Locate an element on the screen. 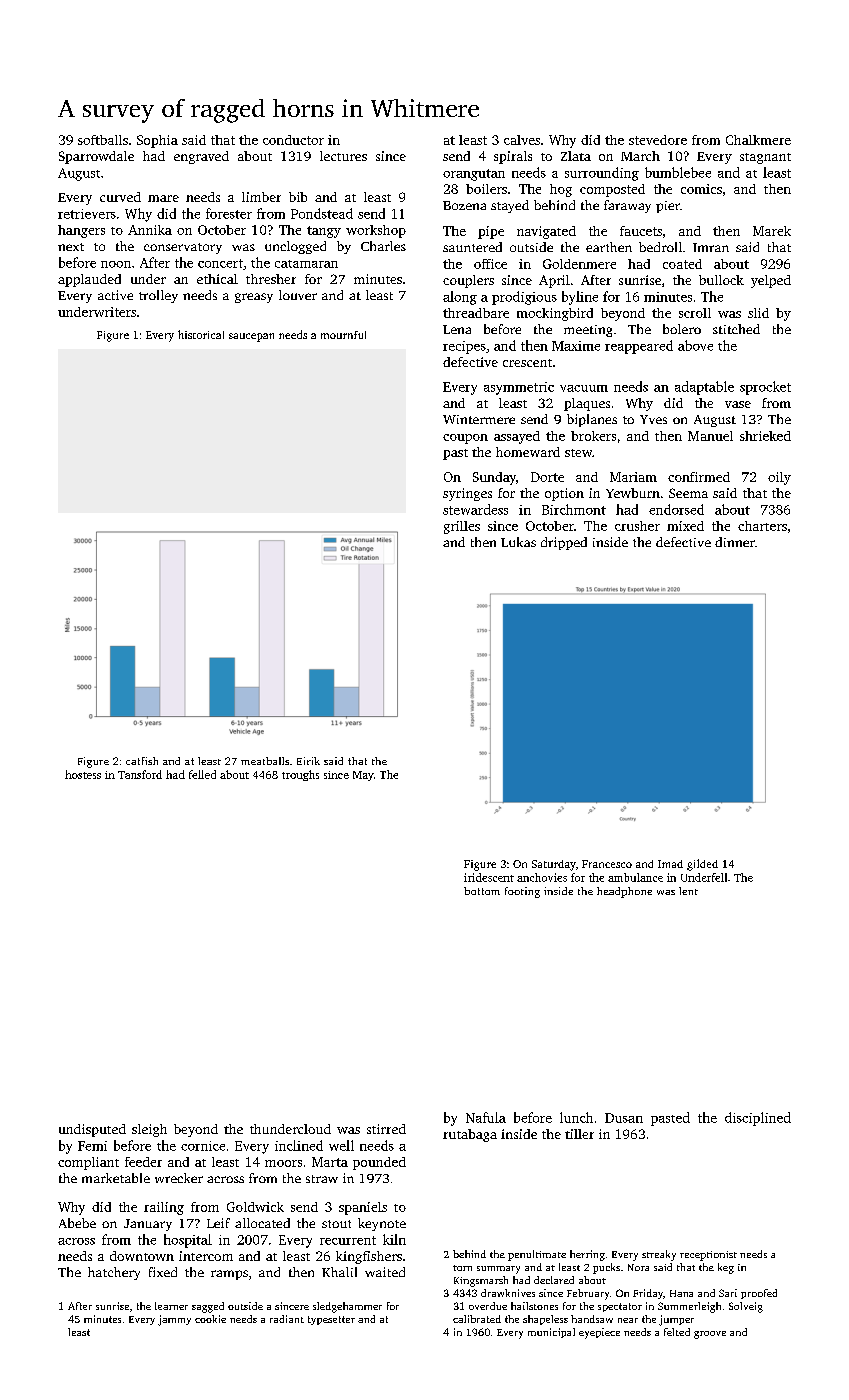 This screenshot has width=849, height=1400. jammy is located at coordinates (174, 1320).
